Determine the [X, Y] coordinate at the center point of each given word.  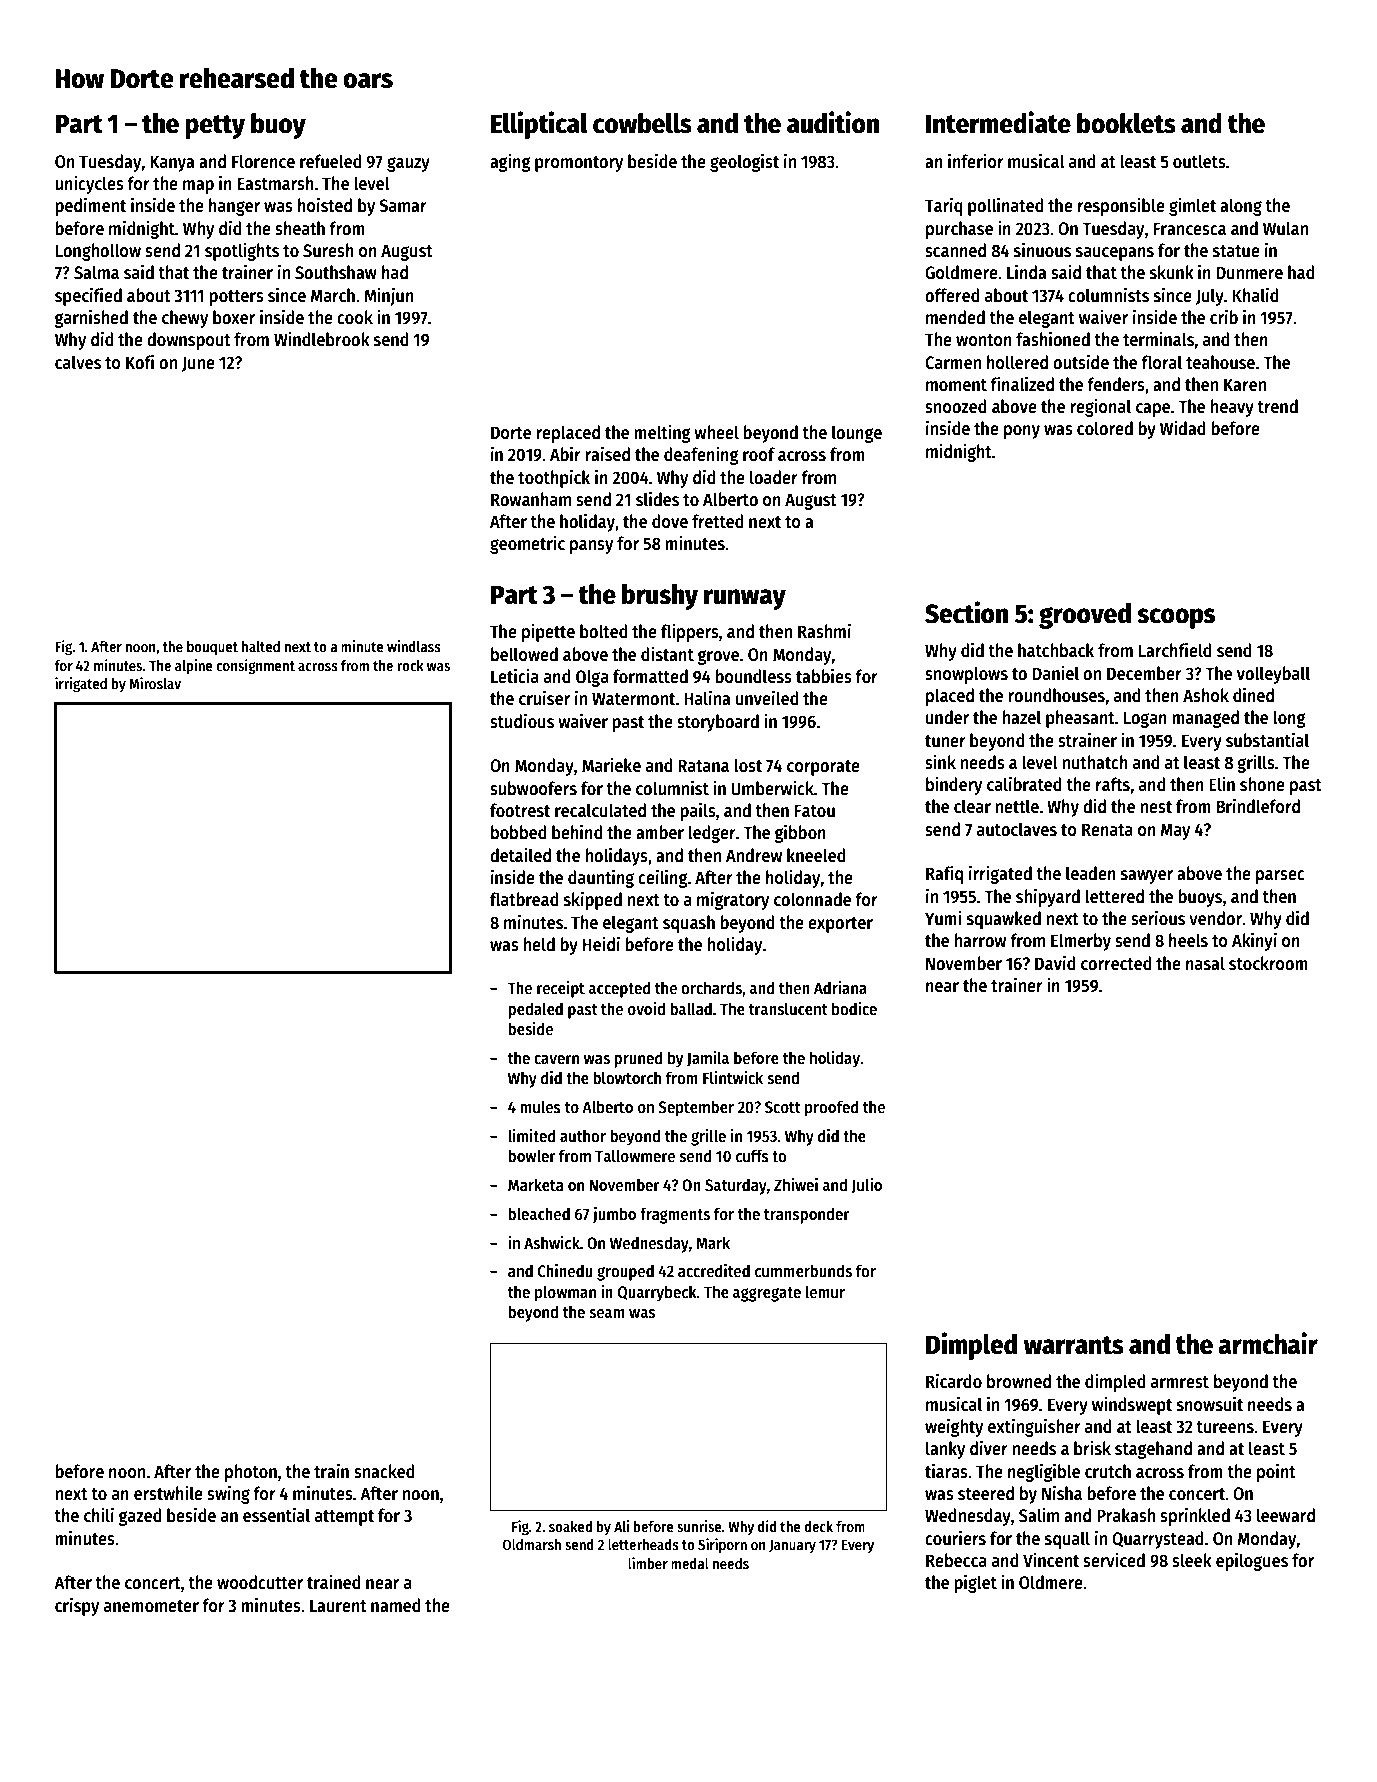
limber [648, 1563]
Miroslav [155, 683]
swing [228, 1494]
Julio [866, 1186]
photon [251, 1473]
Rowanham [531, 499]
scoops [1176, 618]
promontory [579, 164]
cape [1153, 410]
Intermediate [998, 122]
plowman [565, 1293]
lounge [857, 434]
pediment [91, 206]
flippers [690, 633]
